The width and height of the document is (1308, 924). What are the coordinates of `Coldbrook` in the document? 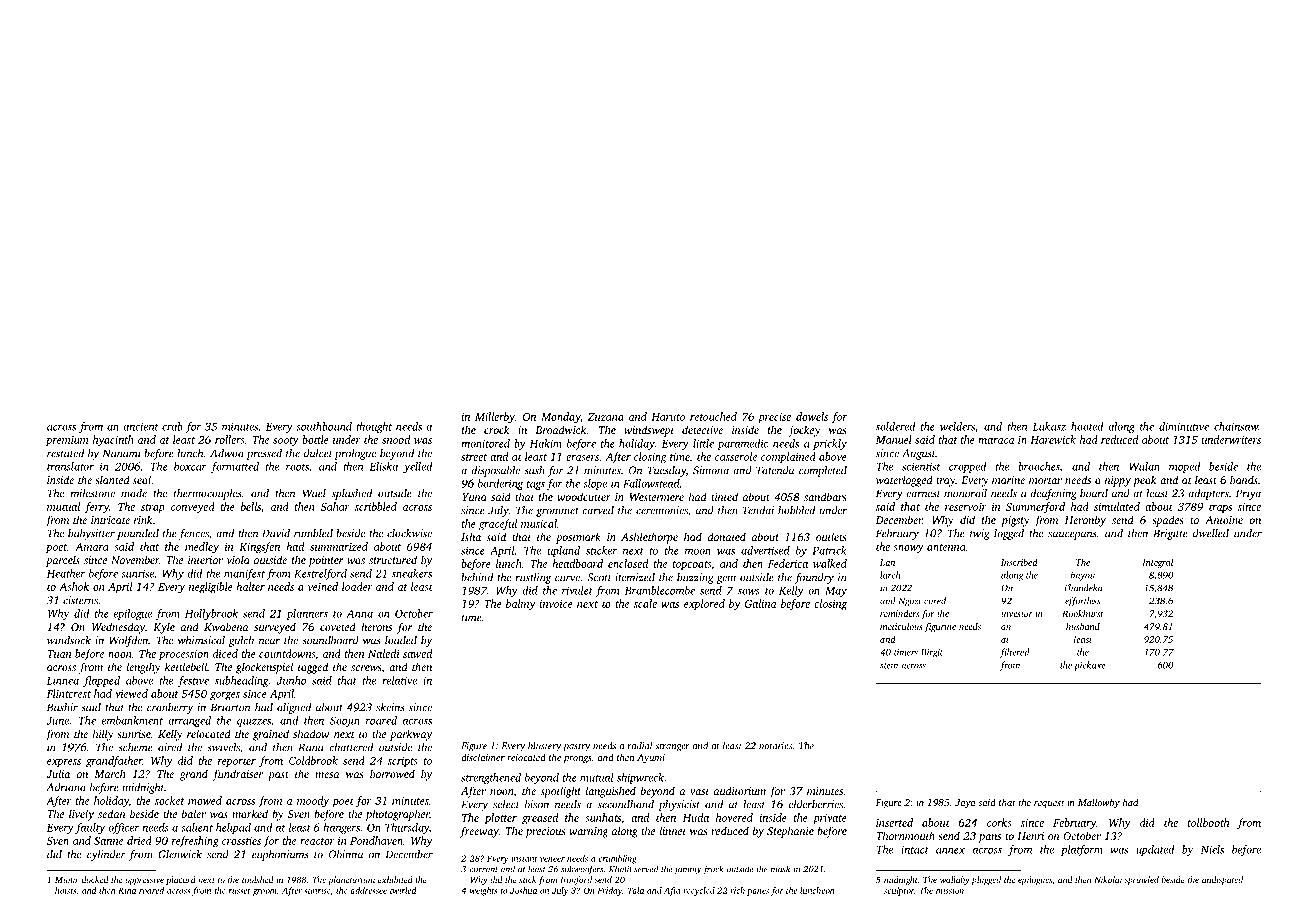 It's located at (313, 760).
